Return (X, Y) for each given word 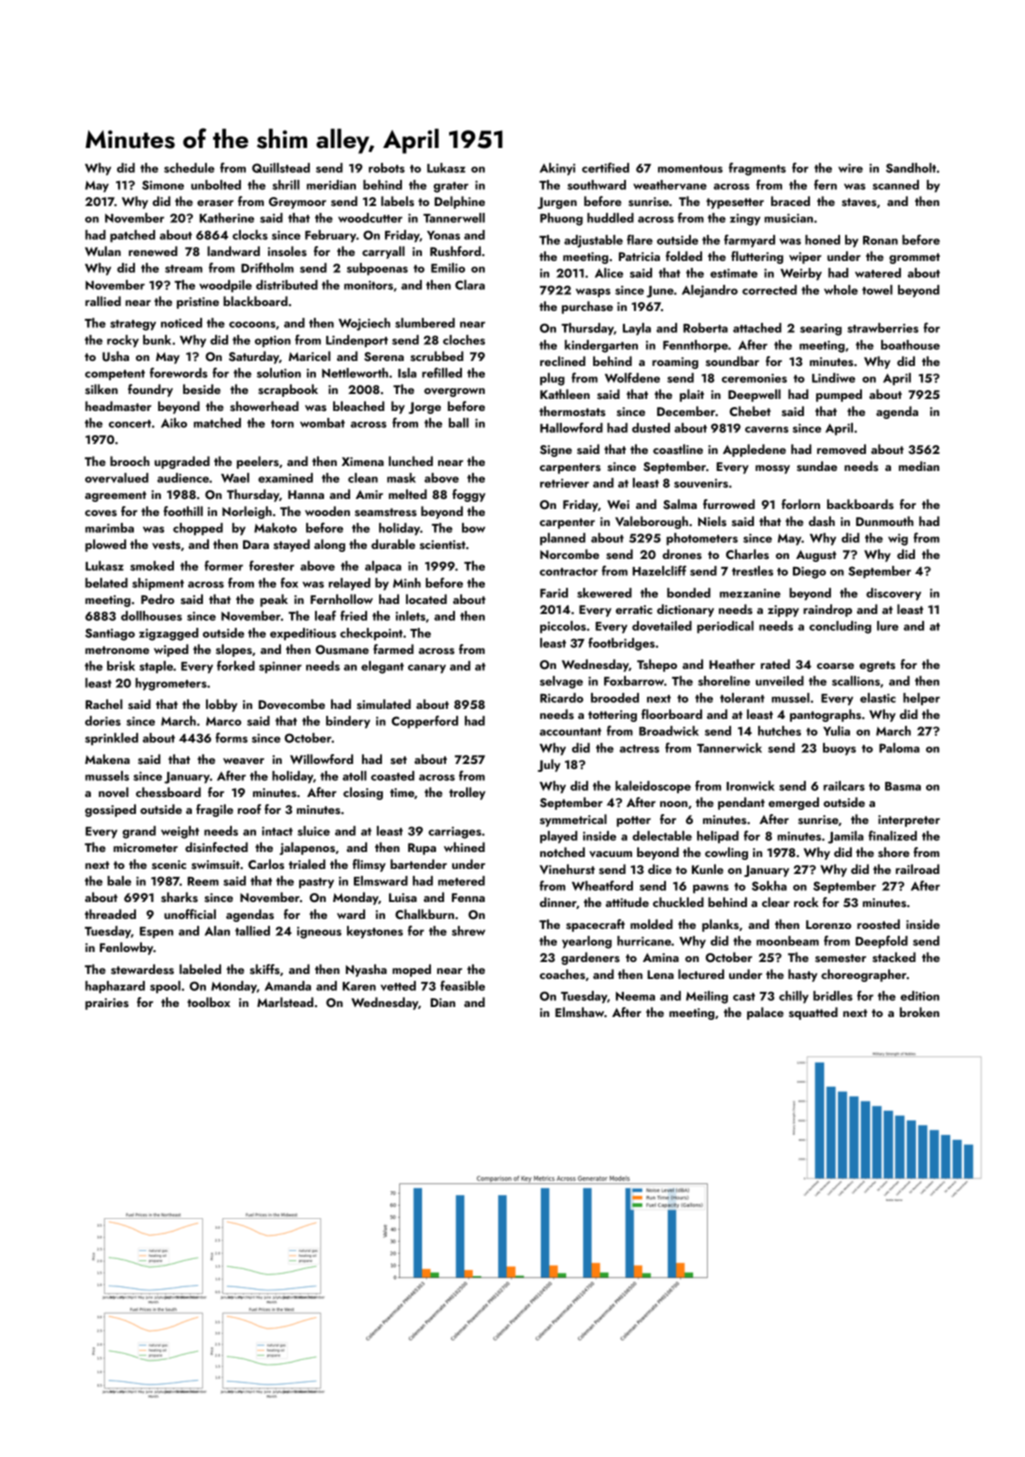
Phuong (561, 219)
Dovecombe (291, 704)
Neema (635, 996)
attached (757, 328)
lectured (701, 974)
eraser (215, 203)
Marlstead (285, 1002)
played (558, 837)
